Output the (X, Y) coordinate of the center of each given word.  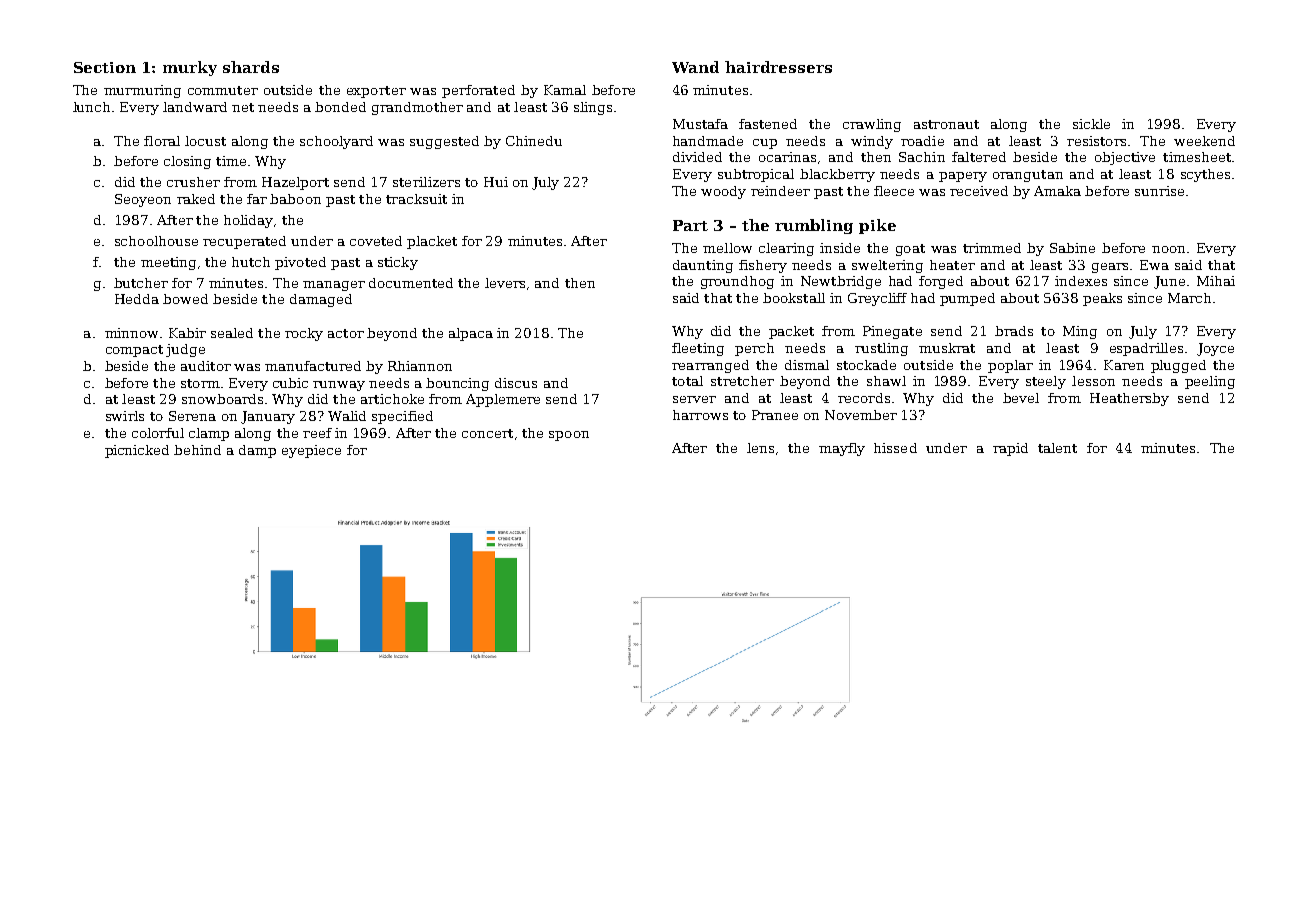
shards (251, 67)
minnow (131, 333)
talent (1057, 448)
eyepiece (311, 451)
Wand (695, 67)
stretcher (742, 381)
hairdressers (778, 67)
